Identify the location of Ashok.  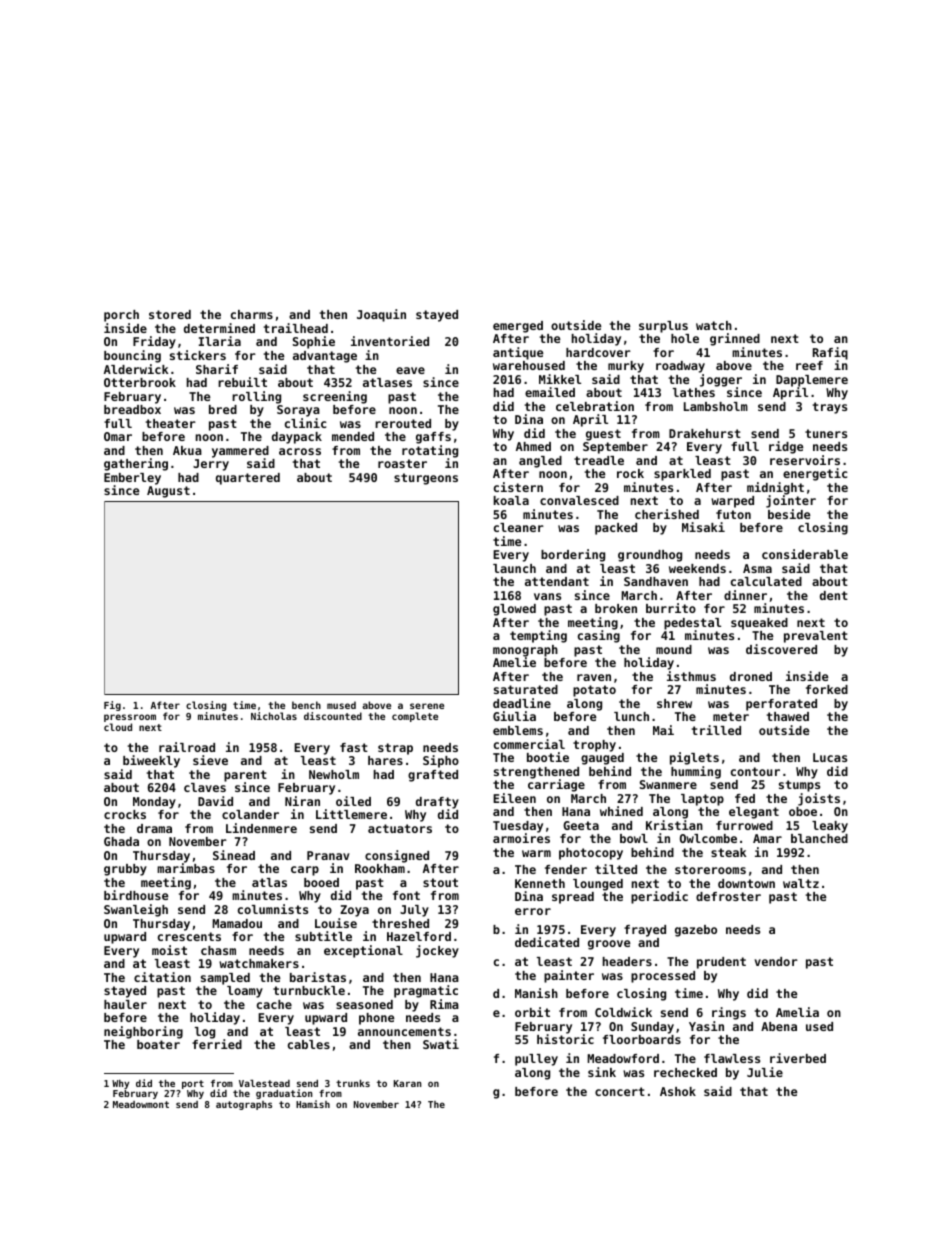
(678, 1091).
